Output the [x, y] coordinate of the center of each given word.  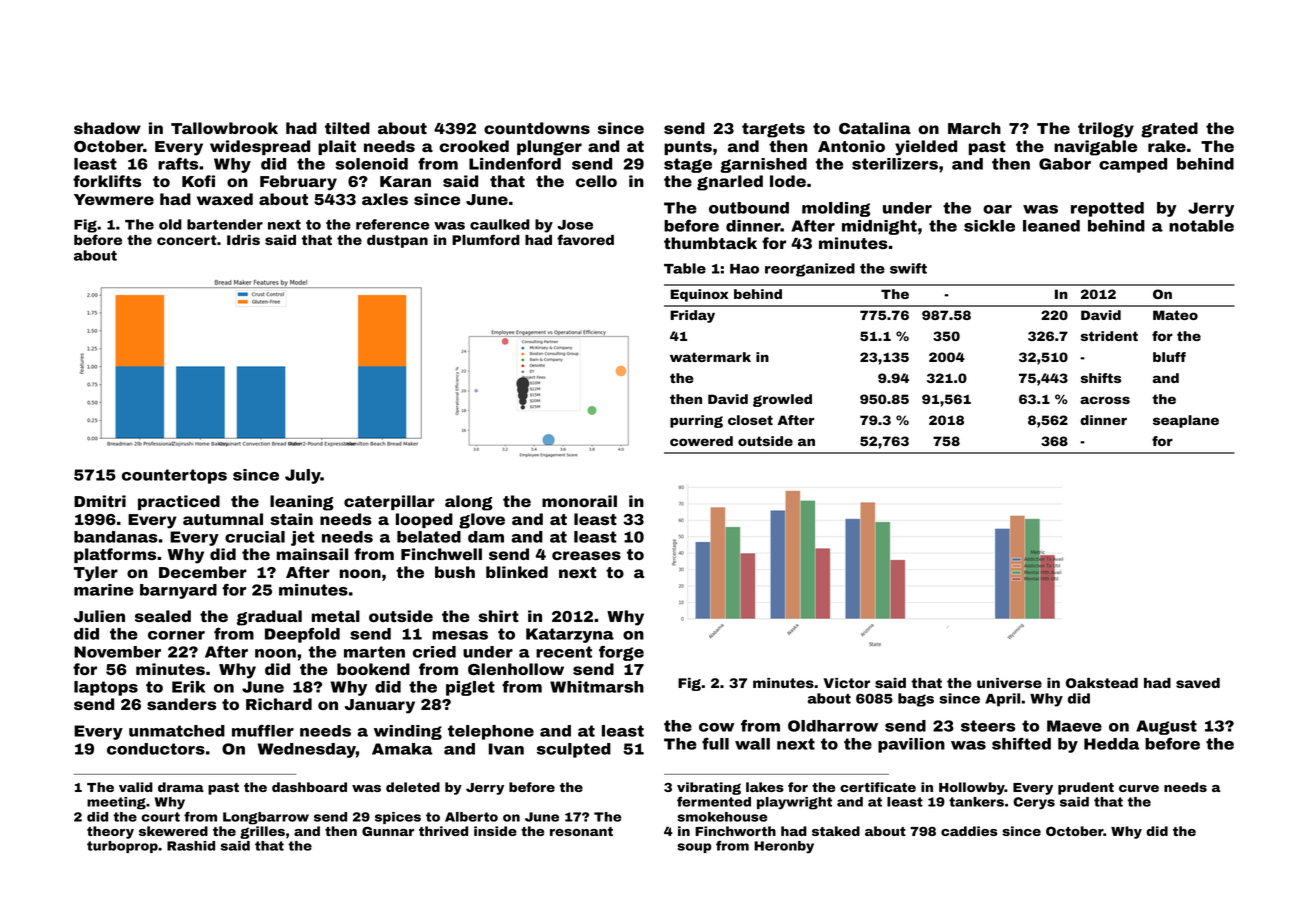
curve [1139, 788]
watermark [710, 357]
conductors [156, 749]
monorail [579, 501]
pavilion [911, 745]
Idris [243, 240]
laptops [106, 688]
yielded [926, 148]
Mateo [1175, 315]
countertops [174, 476]
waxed [225, 199]
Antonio [851, 146]
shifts [1101, 378]
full [715, 744]
